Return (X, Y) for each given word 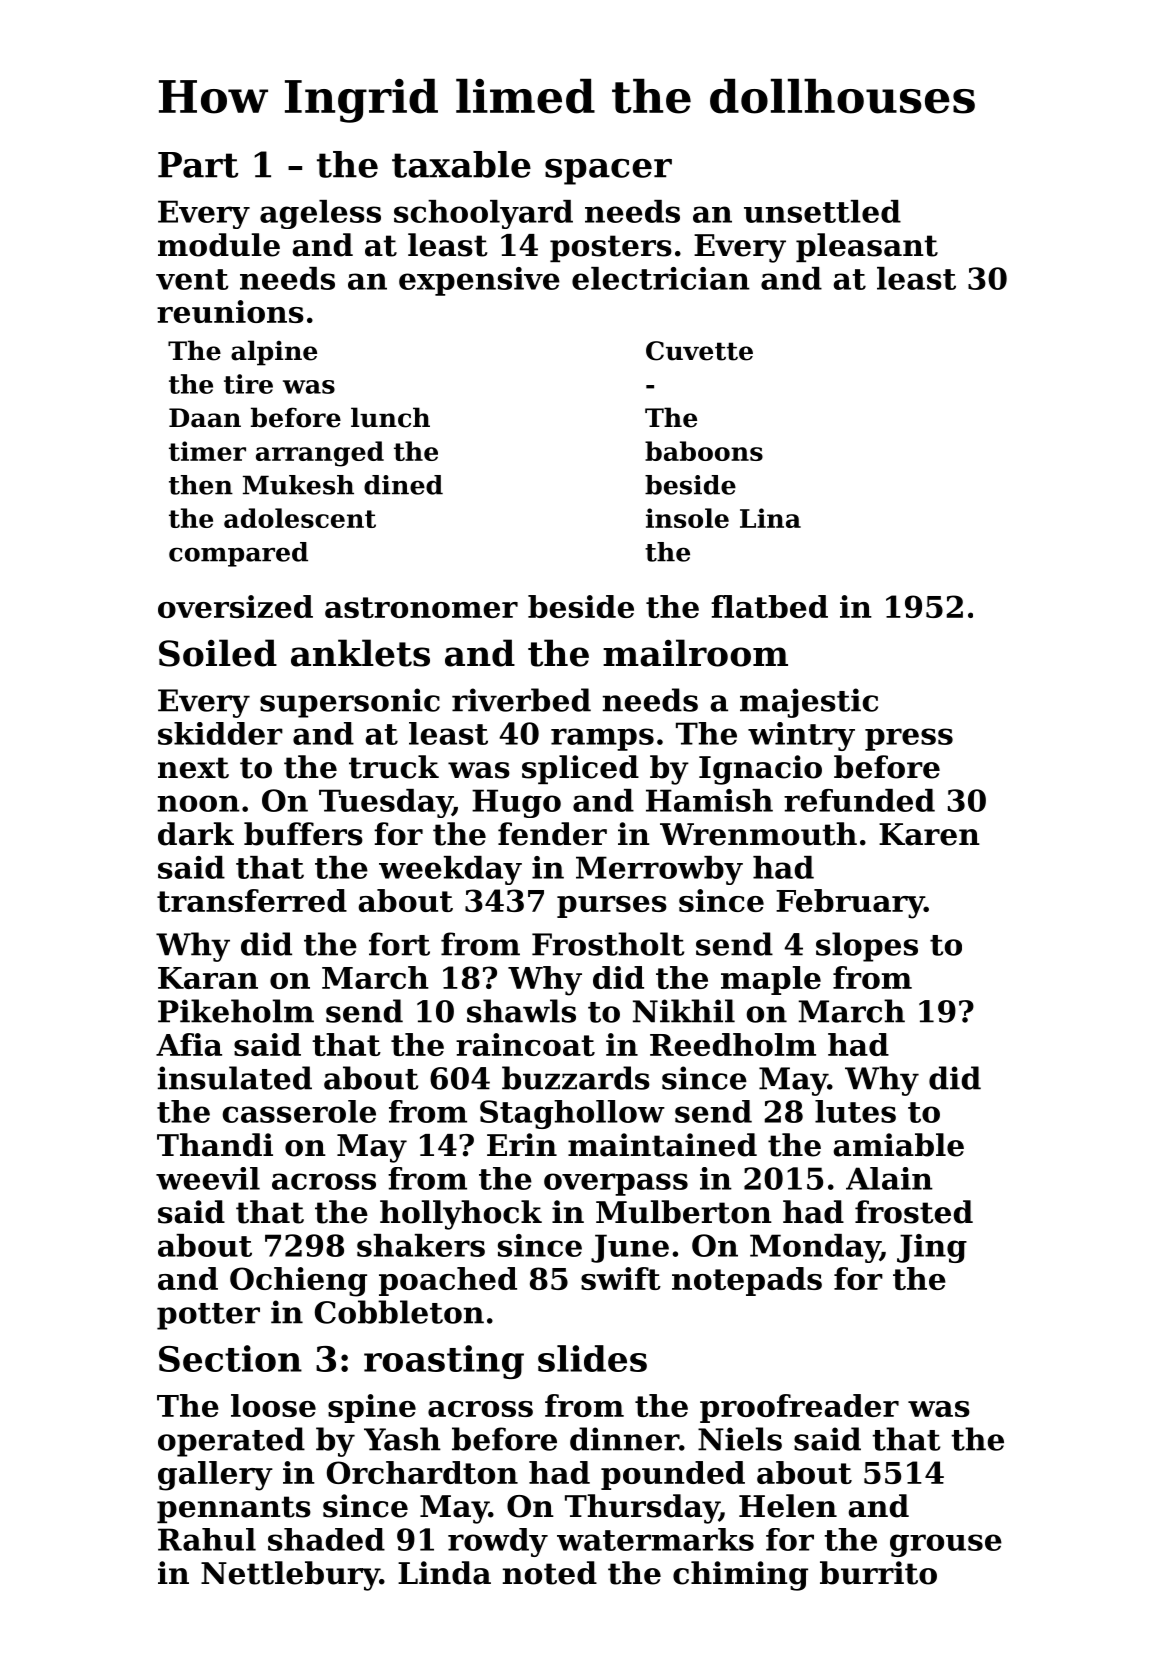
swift (621, 1278)
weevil (208, 1178)
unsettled (822, 211)
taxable (461, 164)
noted (550, 1573)
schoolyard (483, 214)
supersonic (350, 703)
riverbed (521, 700)
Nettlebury (290, 1576)
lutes (855, 1111)
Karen (929, 834)
